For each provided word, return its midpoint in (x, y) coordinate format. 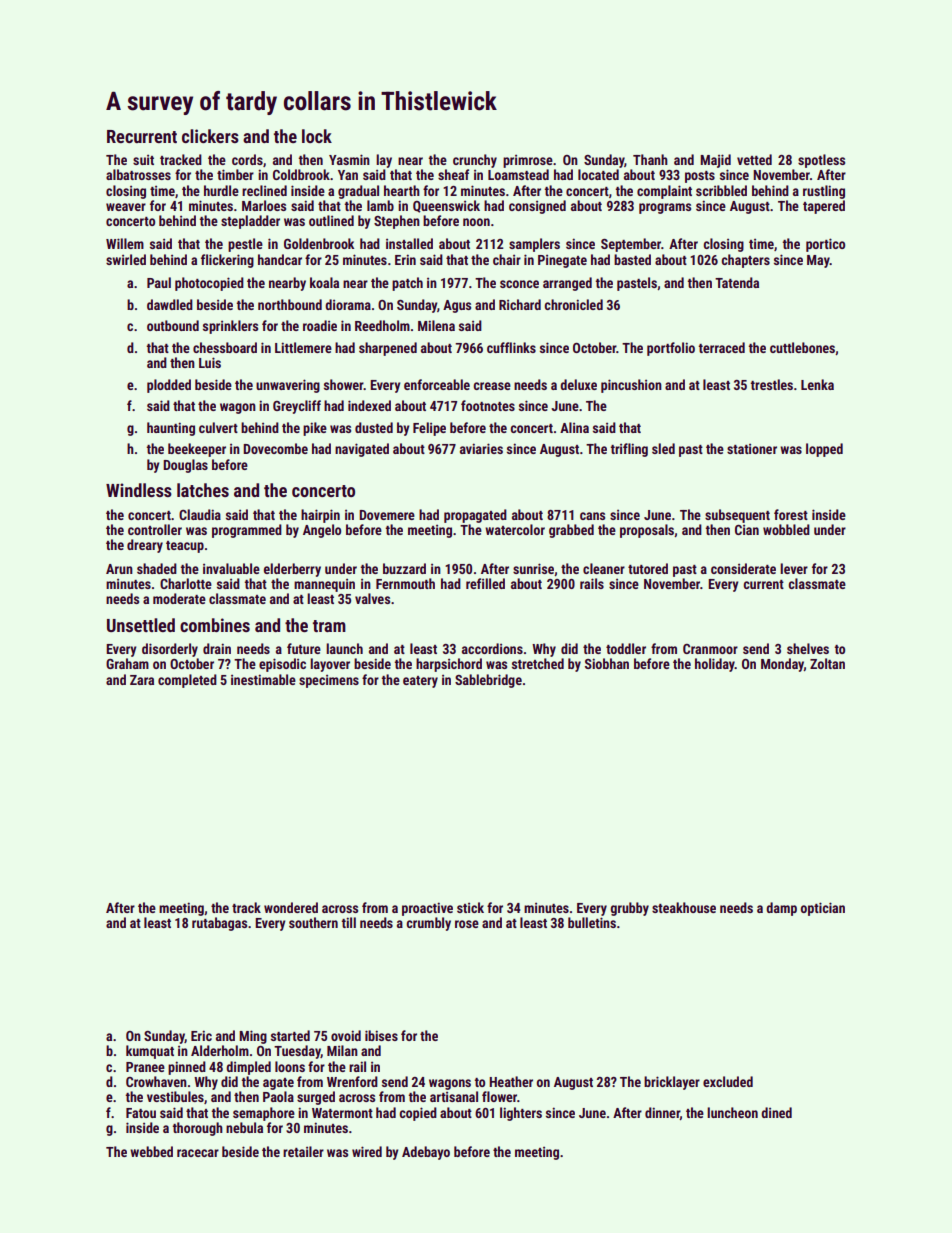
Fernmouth (405, 583)
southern (313, 922)
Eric (201, 1035)
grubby (629, 909)
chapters (745, 261)
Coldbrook (301, 174)
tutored (648, 568)
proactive (427, 909)
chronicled (573, 304)
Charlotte (186, 583)
